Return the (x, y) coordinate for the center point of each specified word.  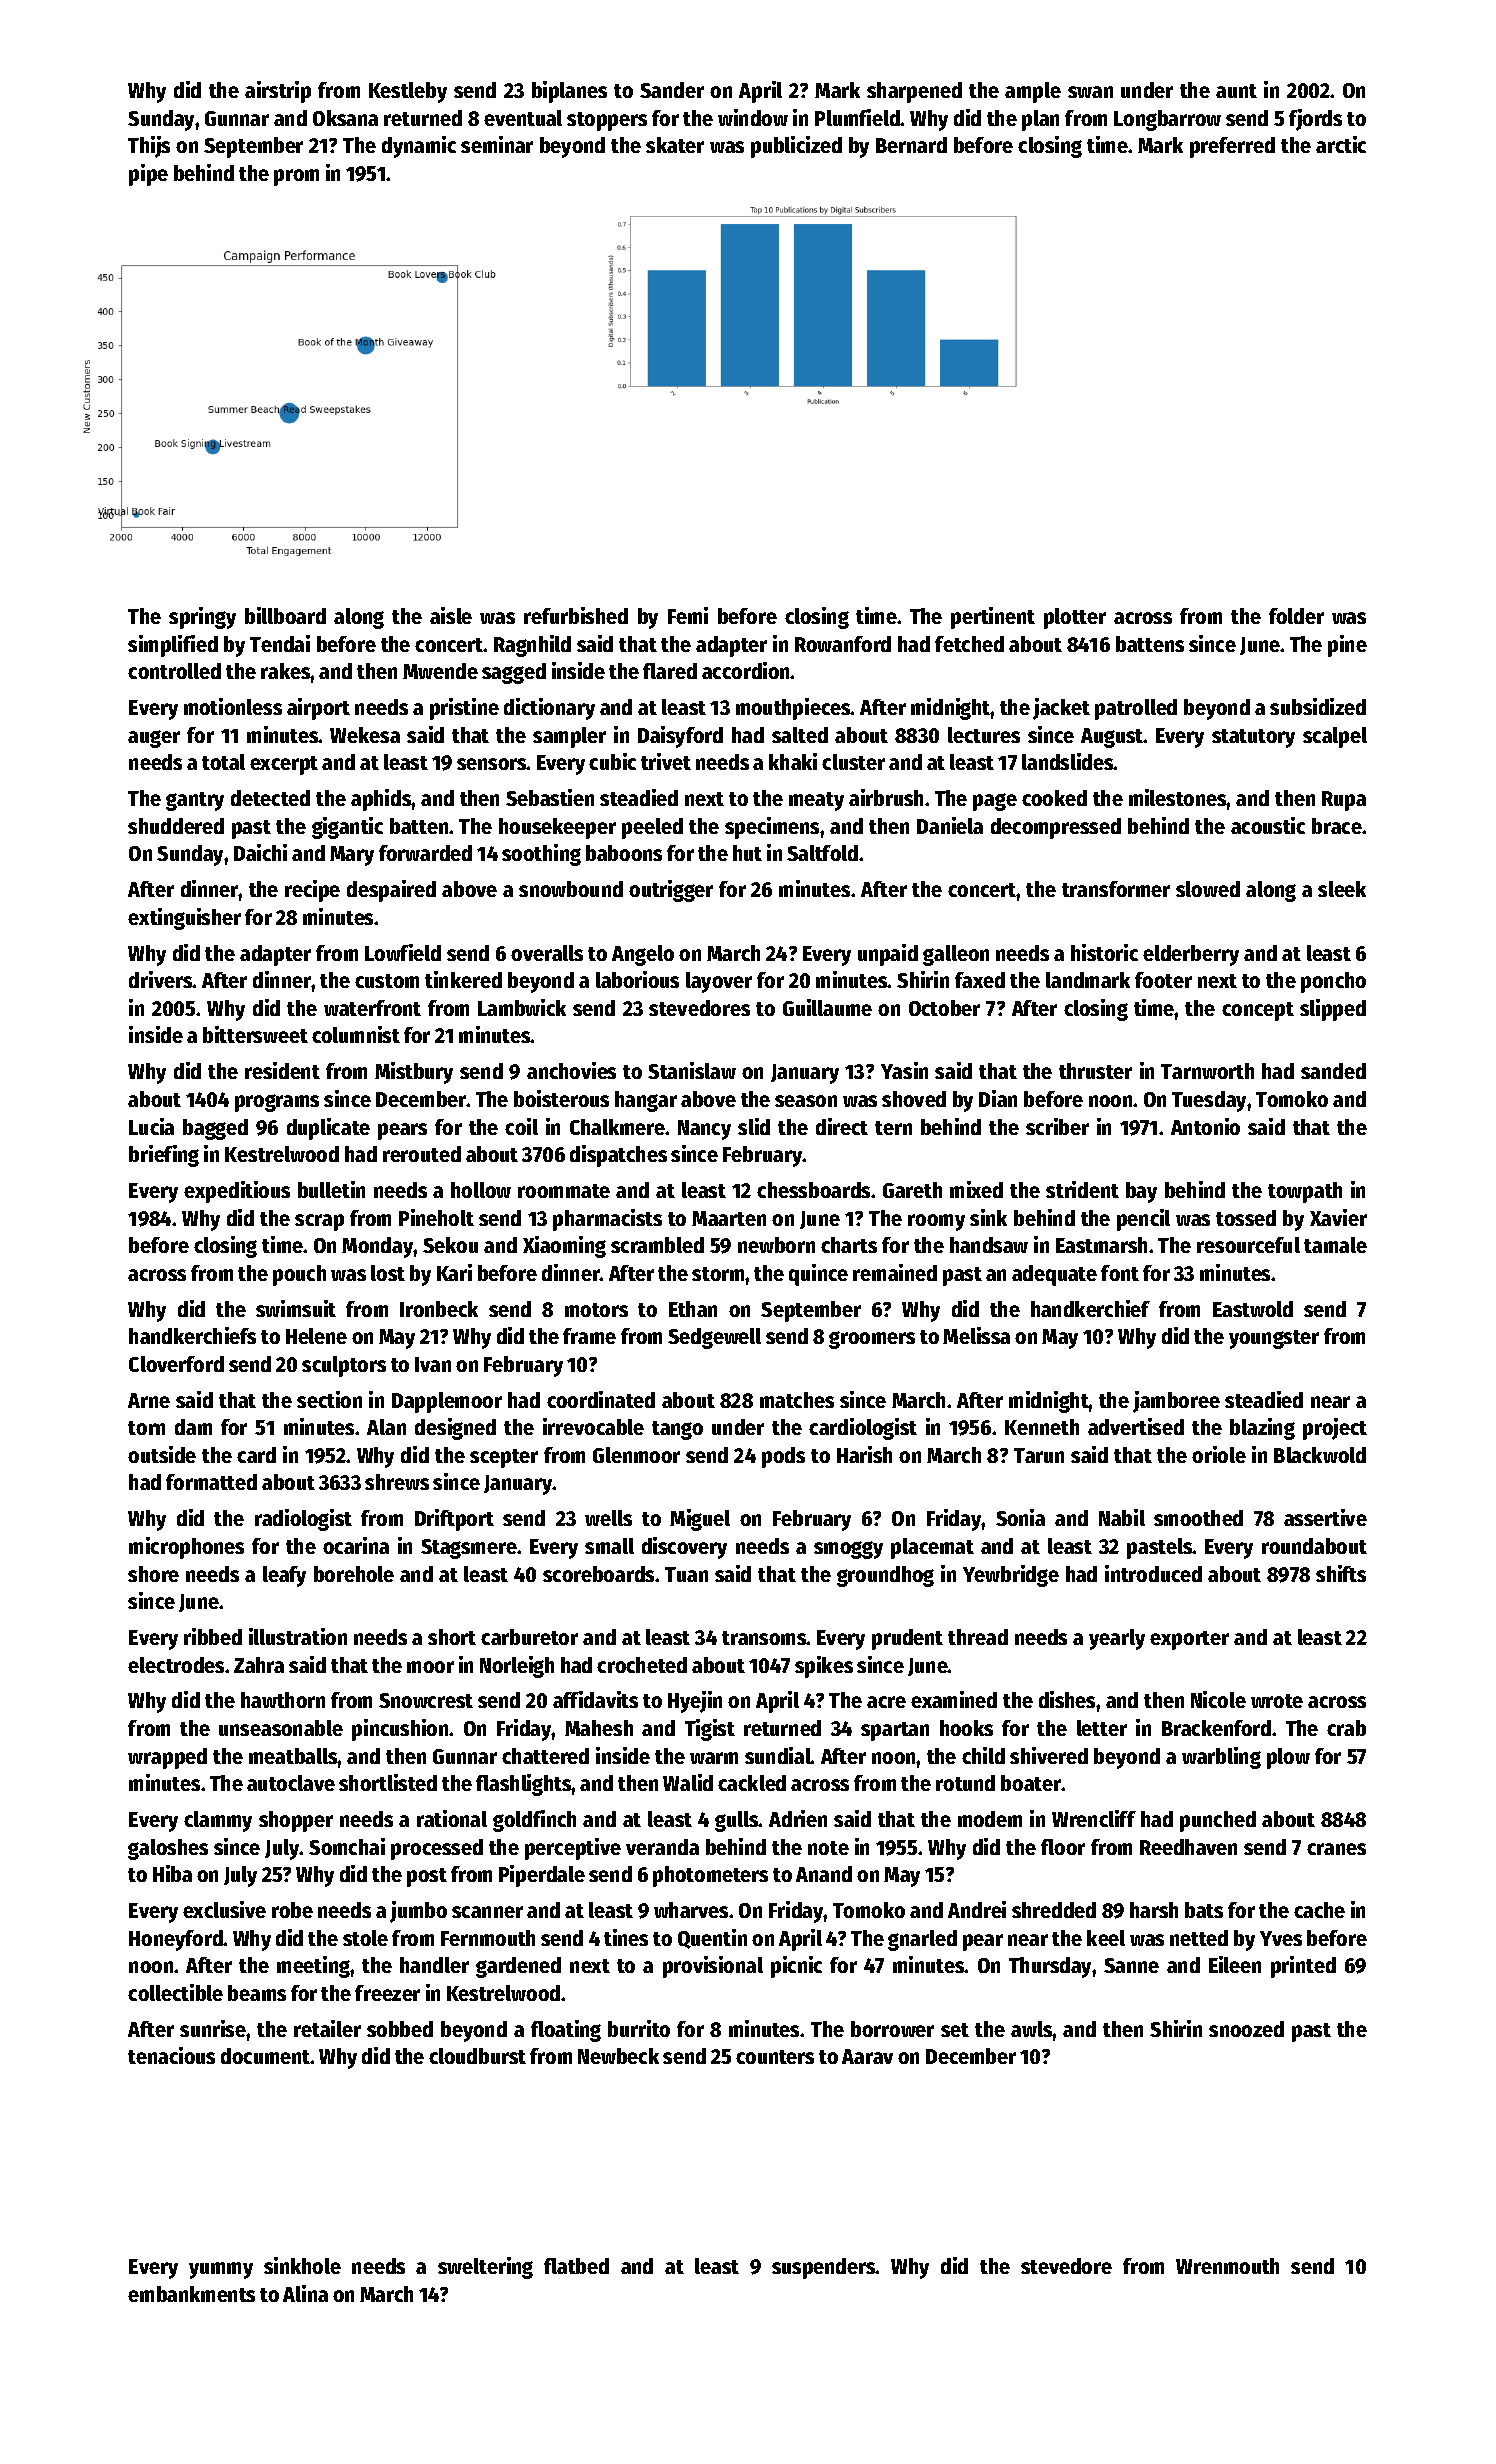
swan (1090, 92)
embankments (191, 2294)
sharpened (914, 92)
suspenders (824, 2268)
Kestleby (408, 92)
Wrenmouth (1227, 2266)
